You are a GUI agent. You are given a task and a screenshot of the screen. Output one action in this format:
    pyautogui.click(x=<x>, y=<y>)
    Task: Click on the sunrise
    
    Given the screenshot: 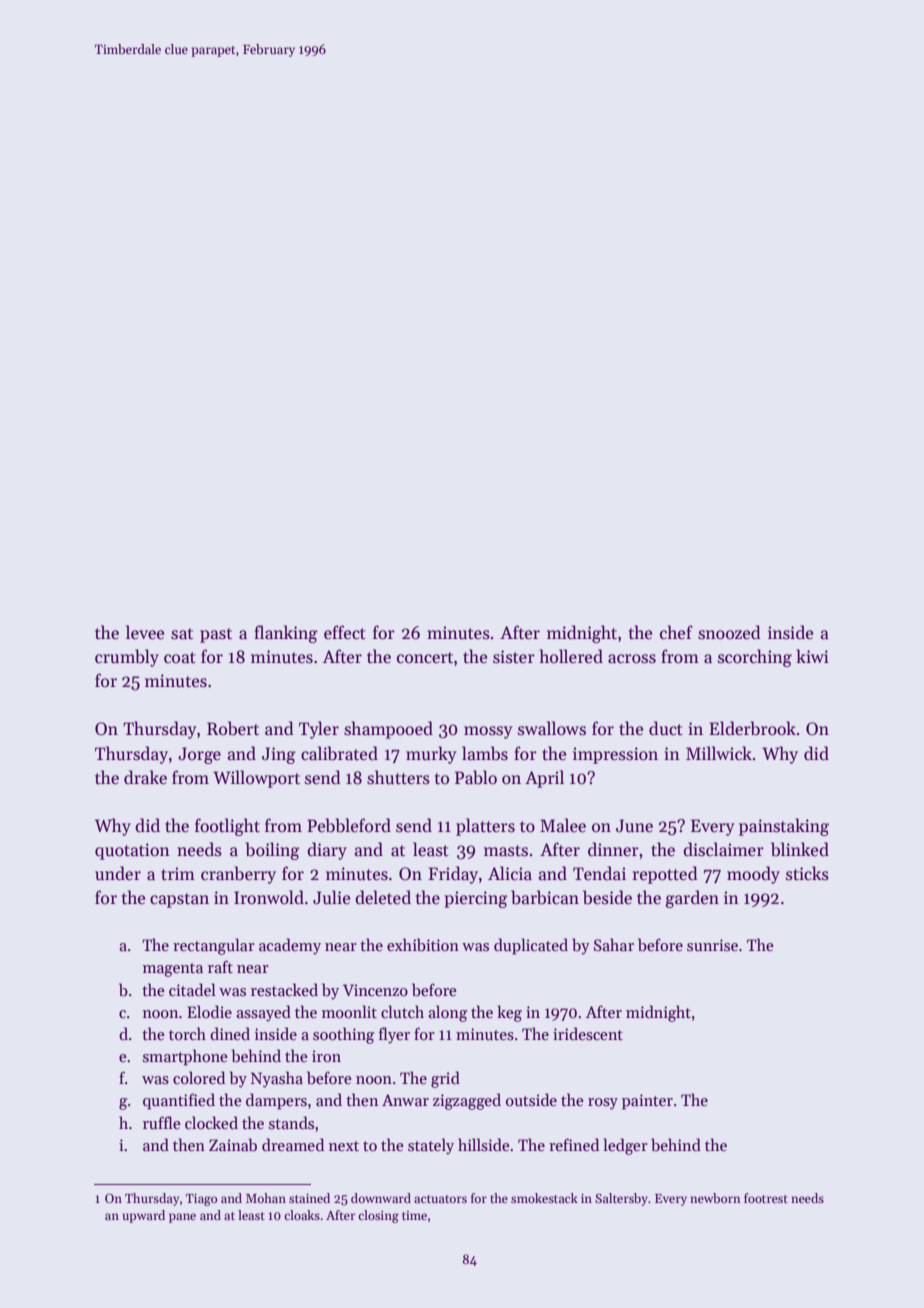 What is the action you would take?
    pyautogui.click(x=712, y=945)
